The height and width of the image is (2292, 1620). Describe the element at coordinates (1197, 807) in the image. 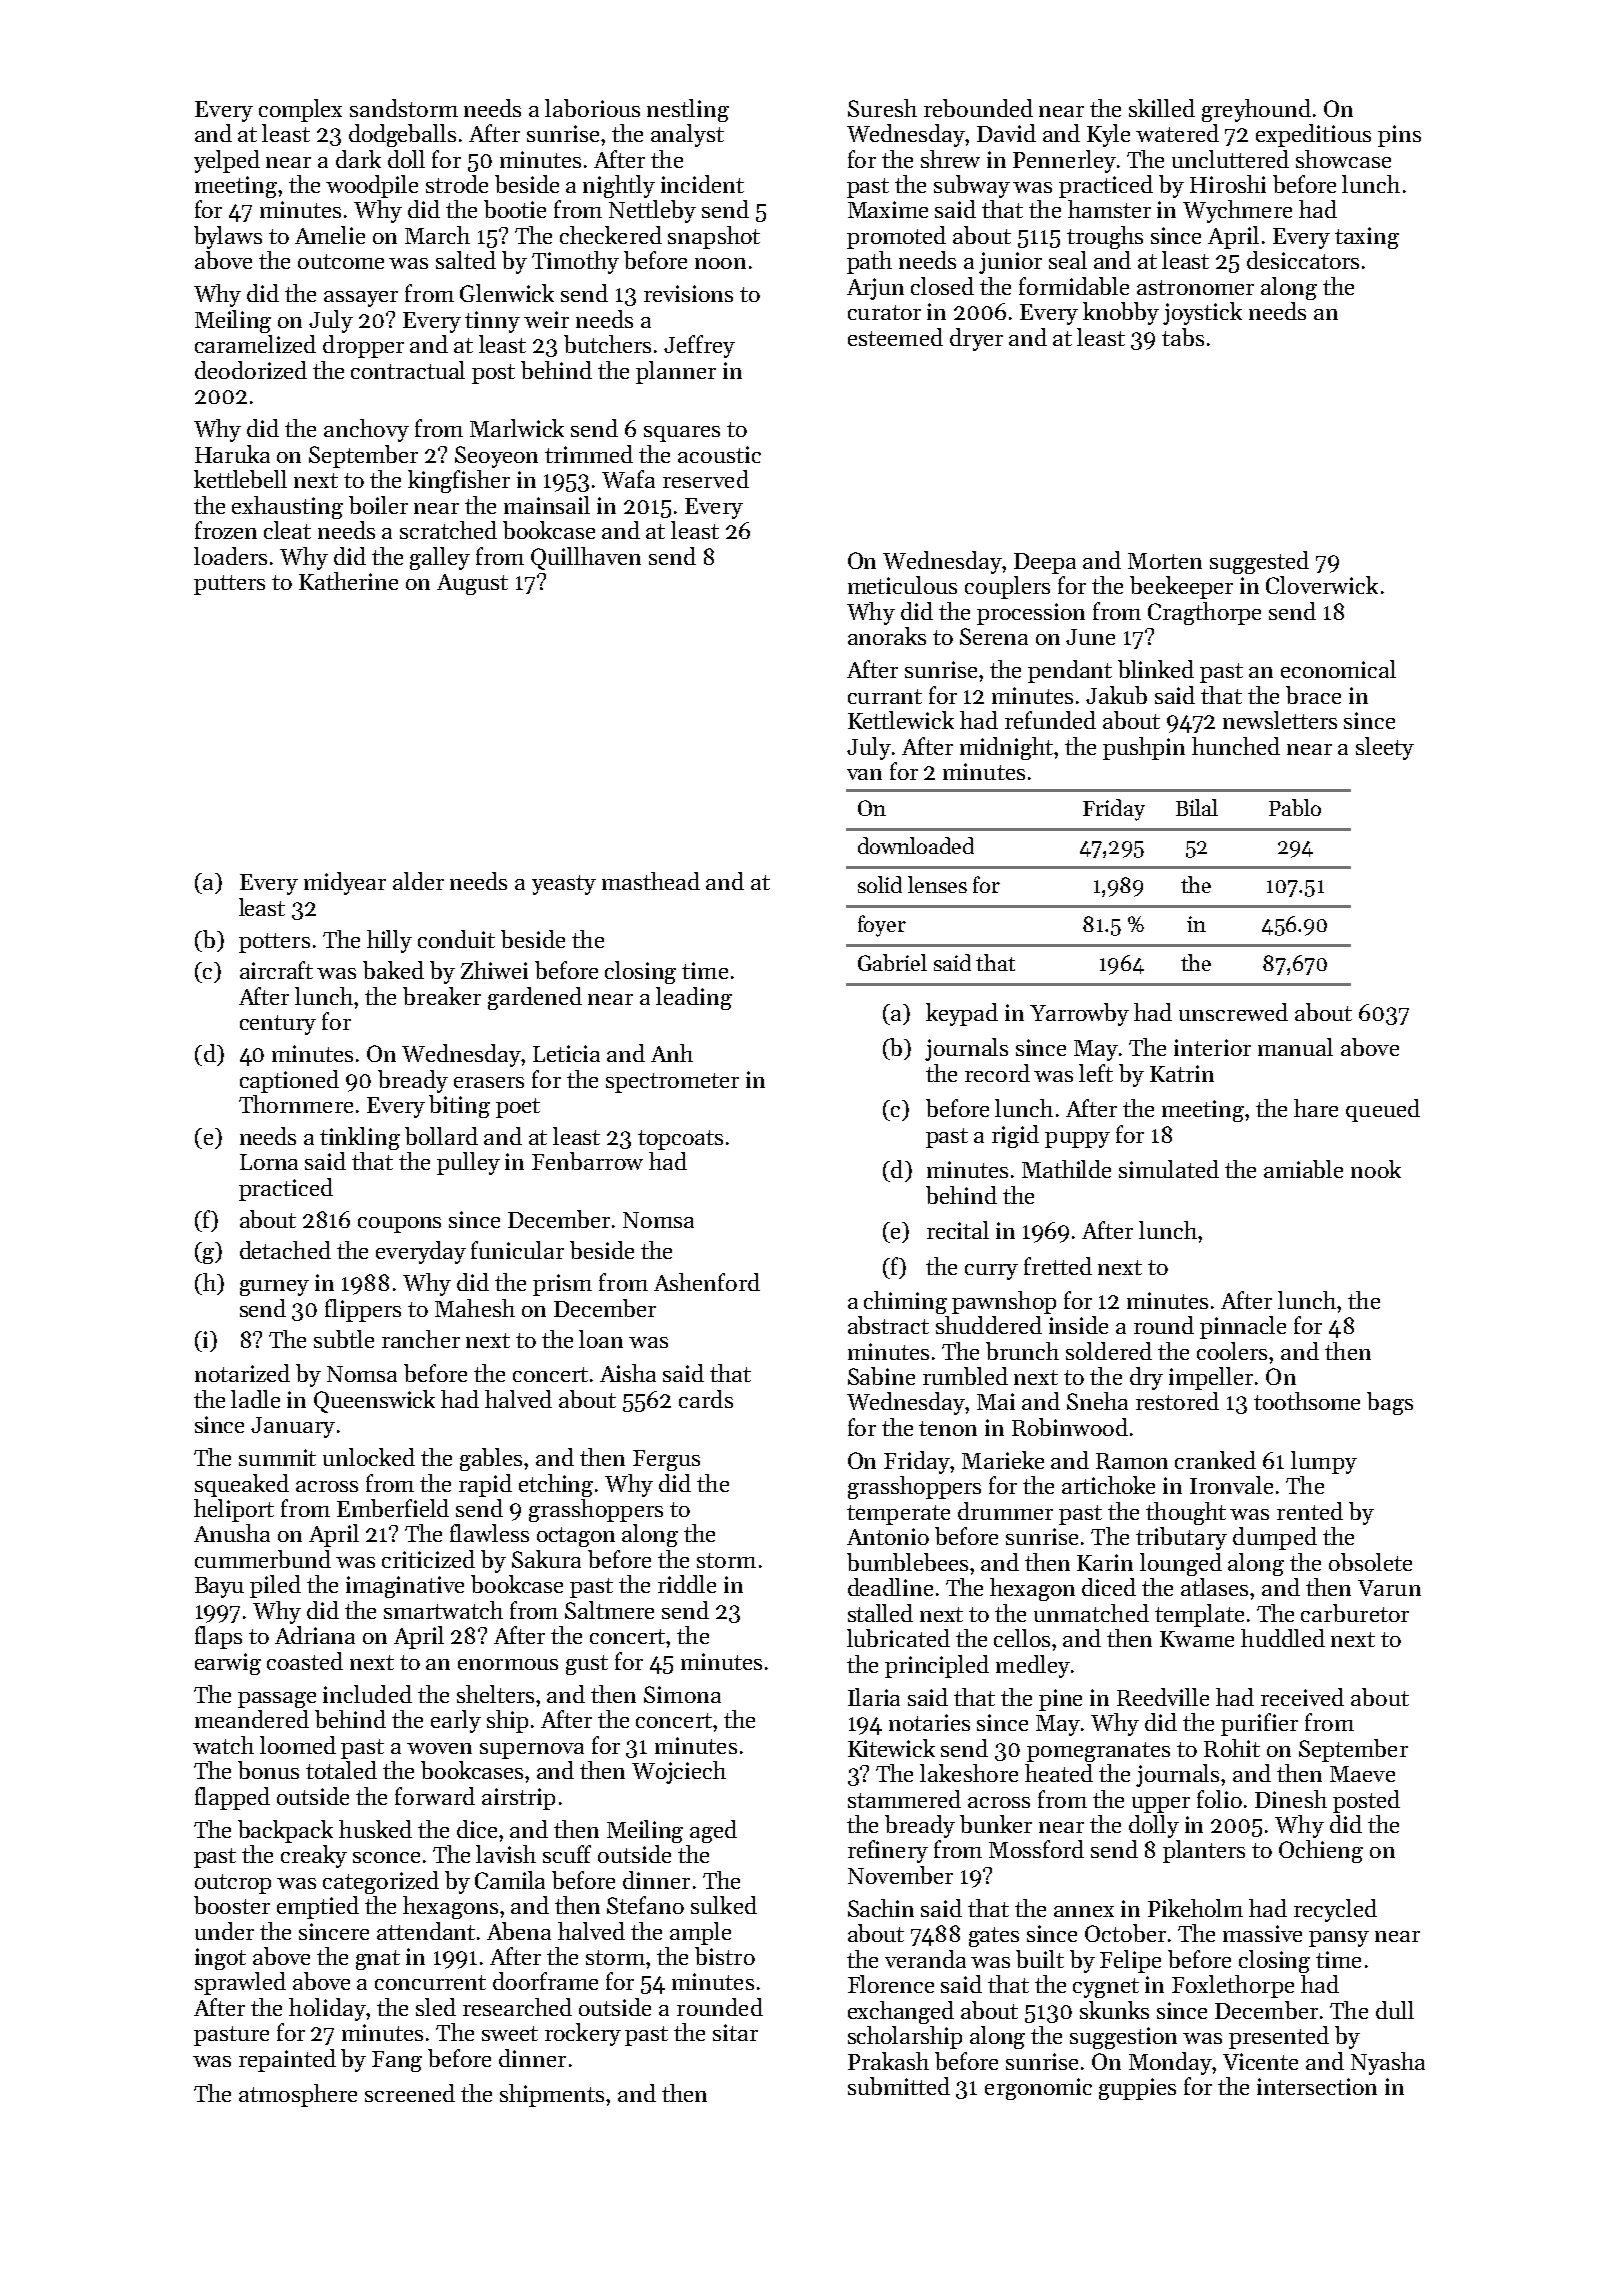

I see `Bilal` at that location.
